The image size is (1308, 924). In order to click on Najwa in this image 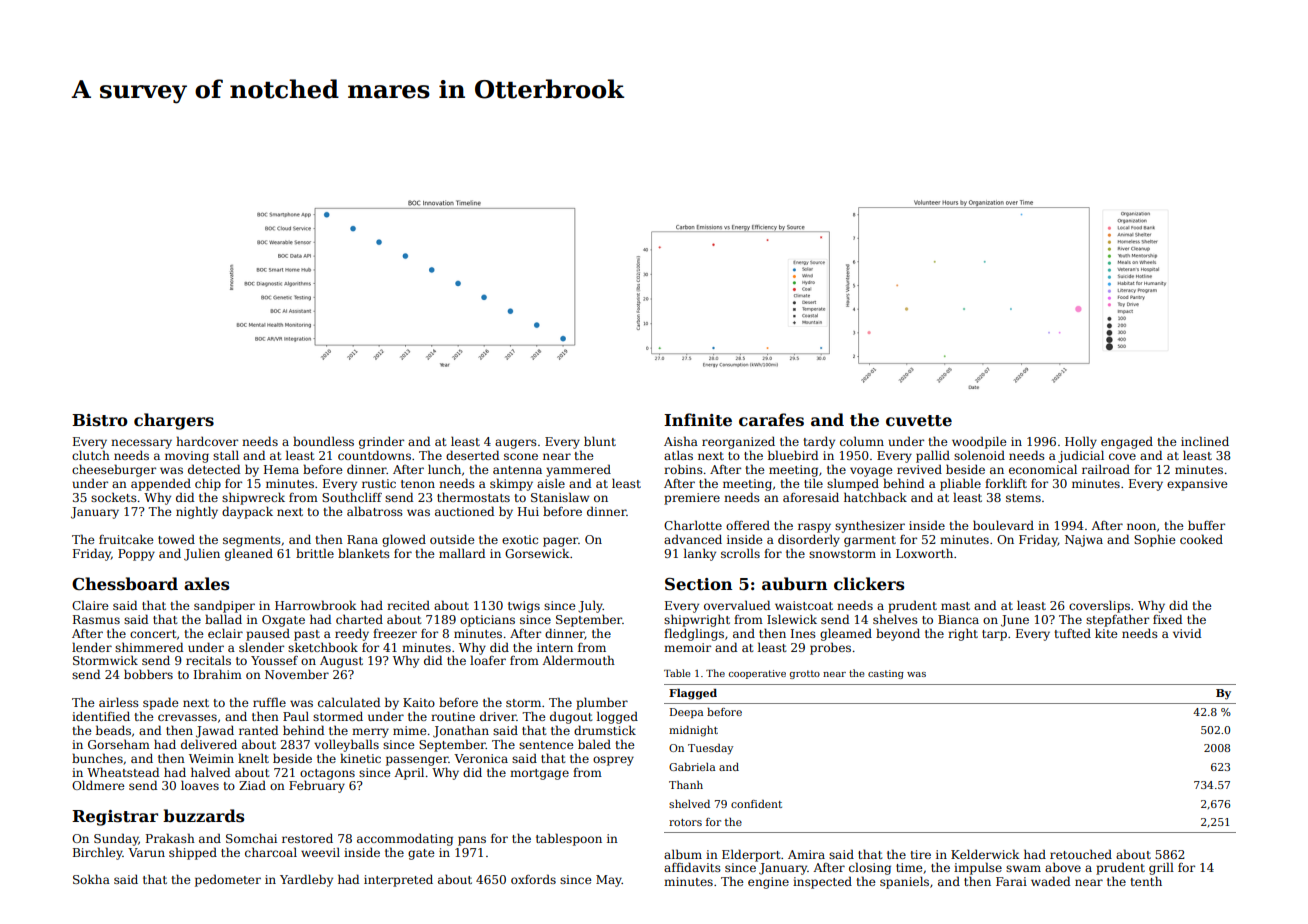, I will do `click(1084, 541)`.
